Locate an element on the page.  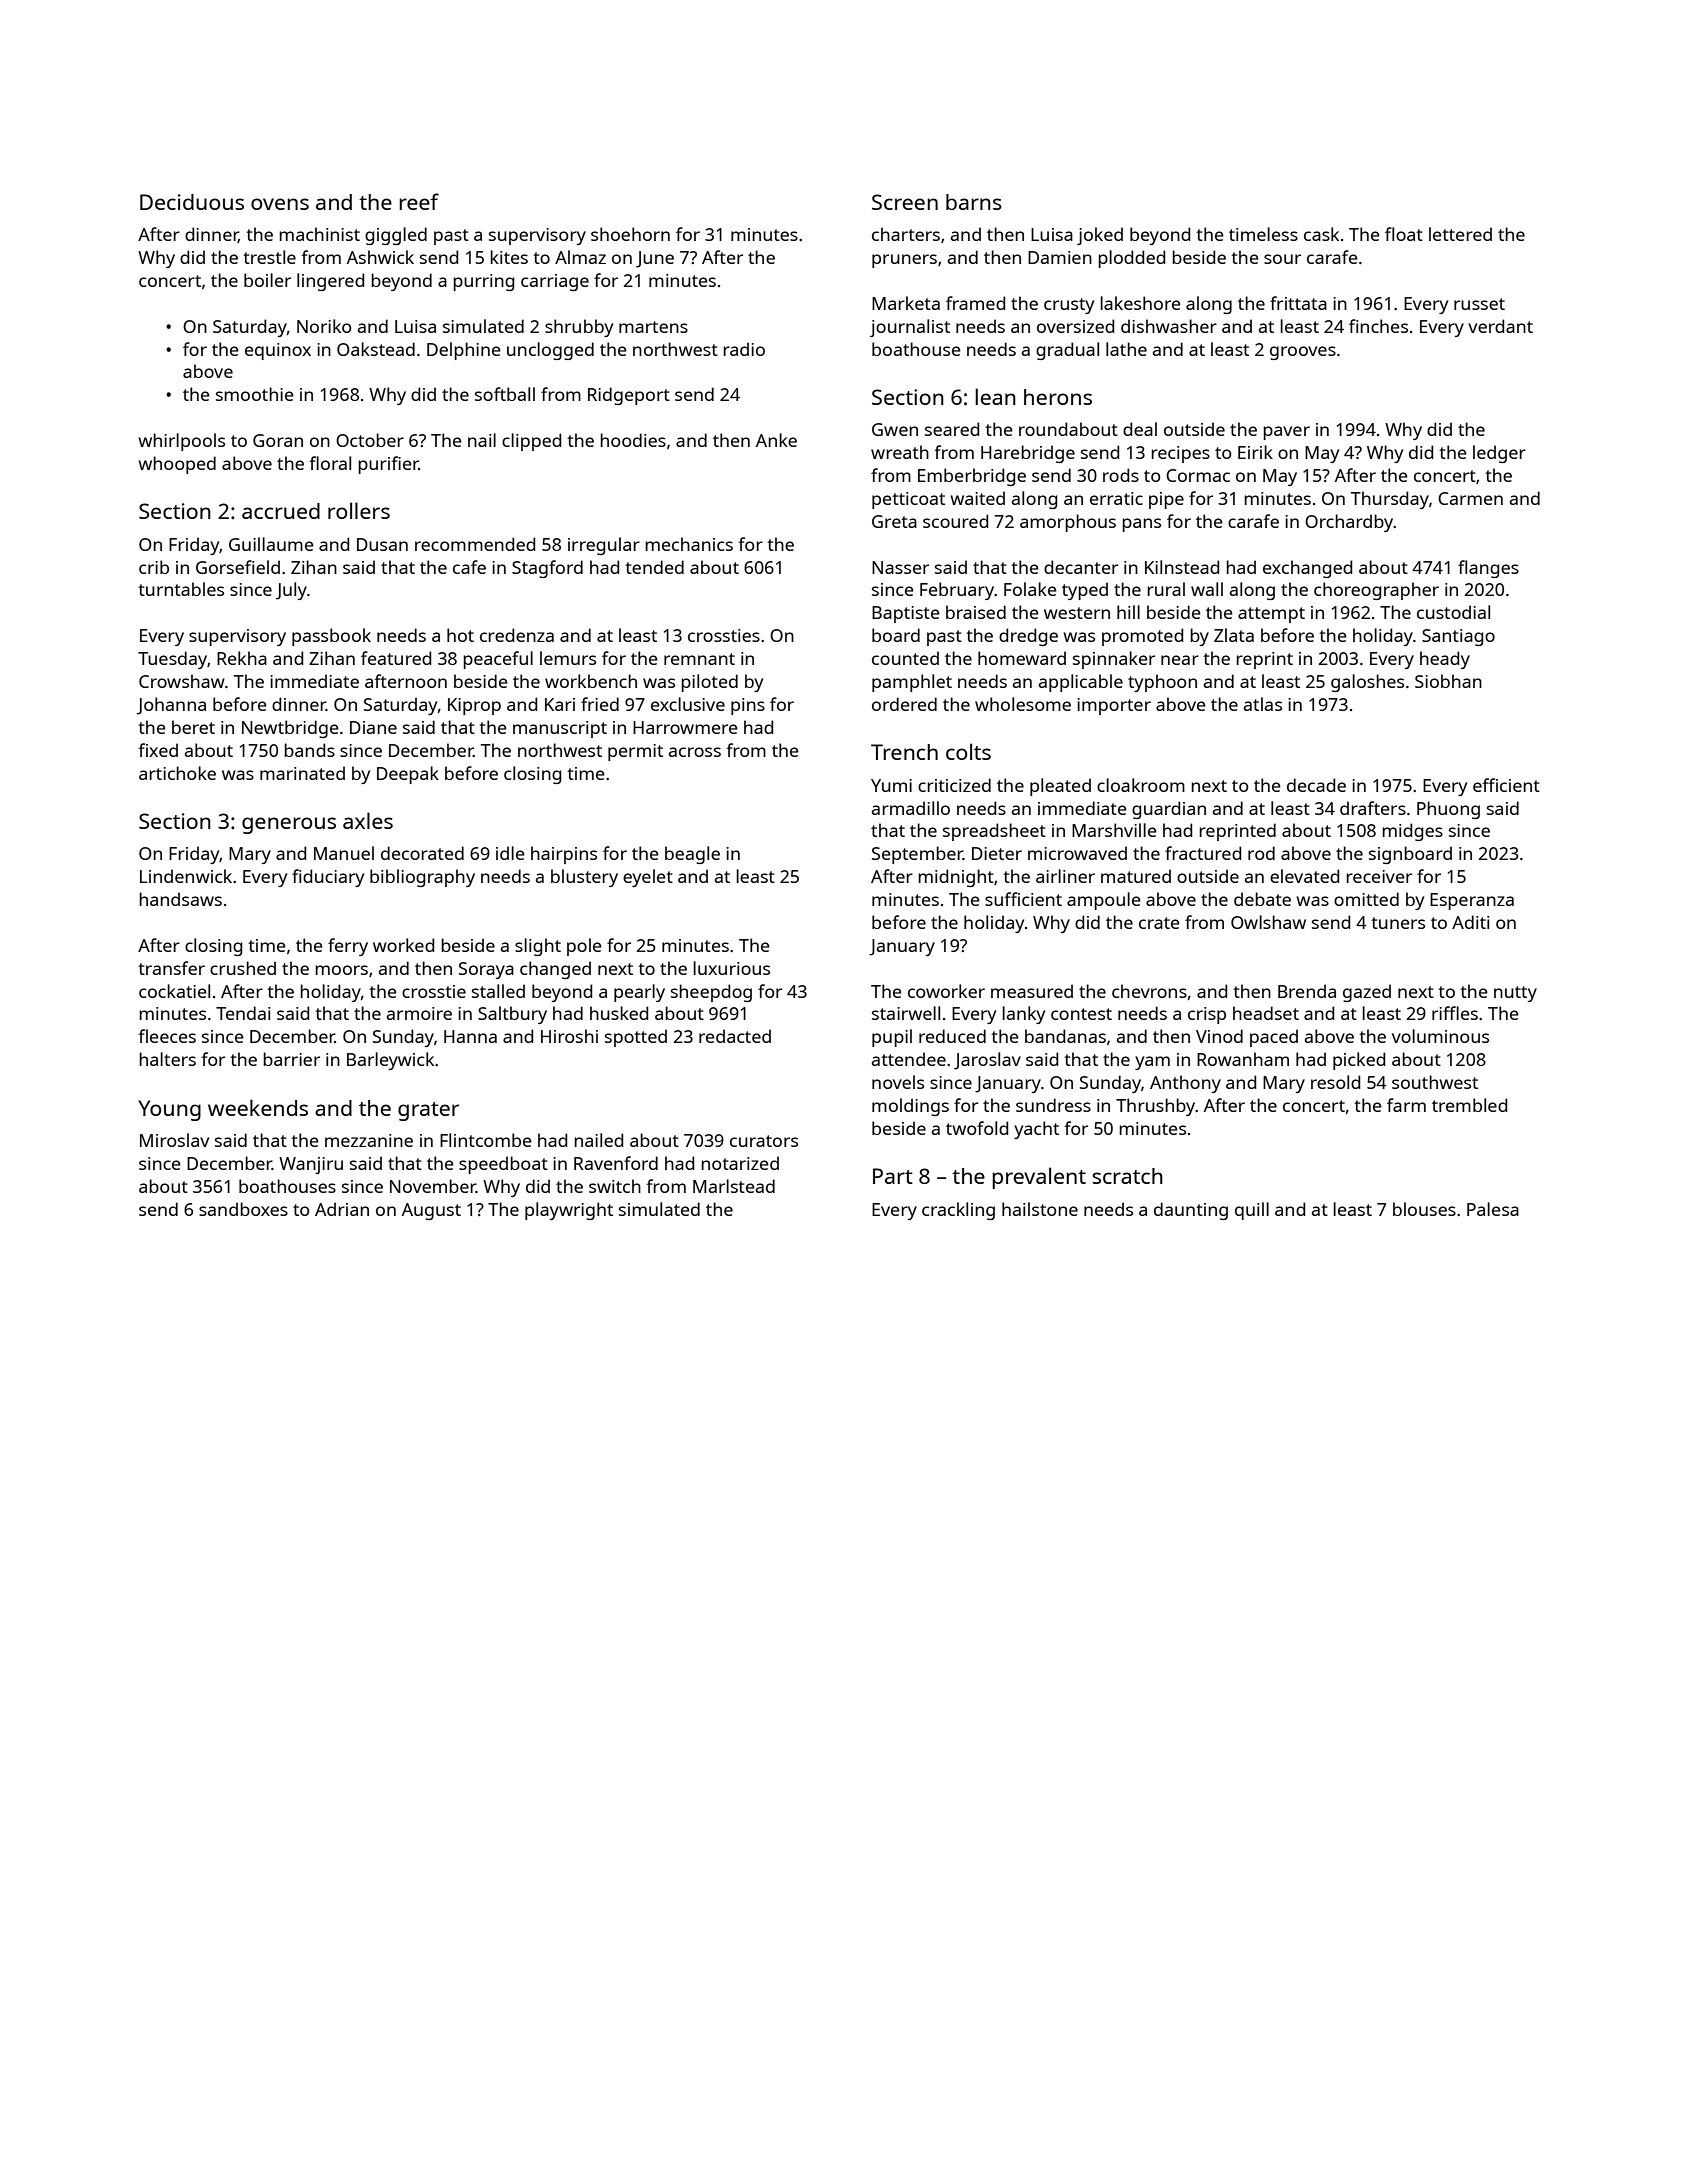
beagle is located at coordinates (692, 855).
